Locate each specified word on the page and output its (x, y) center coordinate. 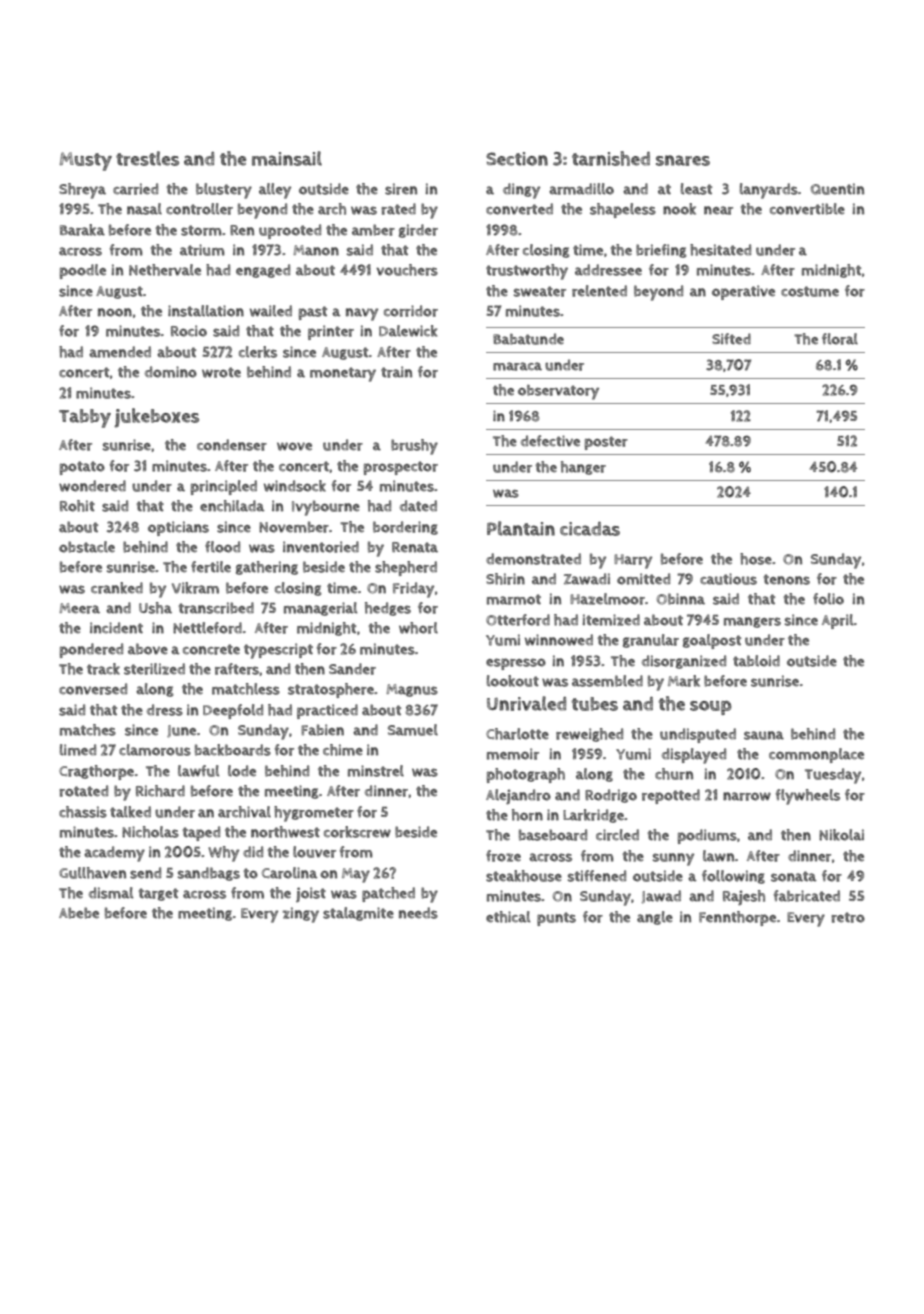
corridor (411, 311)
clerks (258, 352)
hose (756, 559)
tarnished (611, 158)
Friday (413, 590)
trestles (147, 158)
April (838, 621)
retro (848, 917)
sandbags (209, 874)
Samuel (413, 730)
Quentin (837, 189)
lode (242, 771)
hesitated (720, 250)
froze (503, 856)
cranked (117, 588)
